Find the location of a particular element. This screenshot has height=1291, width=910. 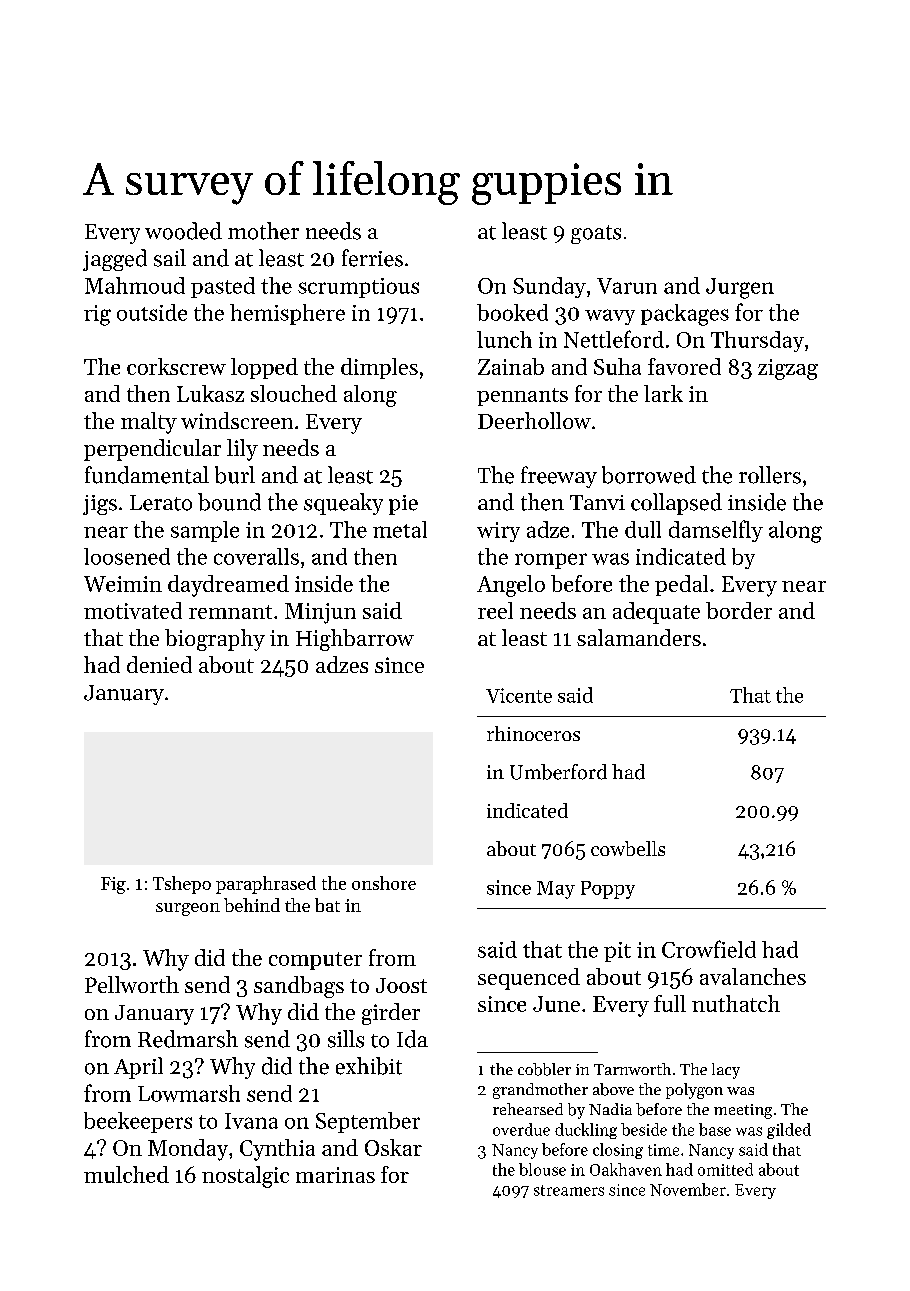

wiry is located at coordinates (498, 532).
